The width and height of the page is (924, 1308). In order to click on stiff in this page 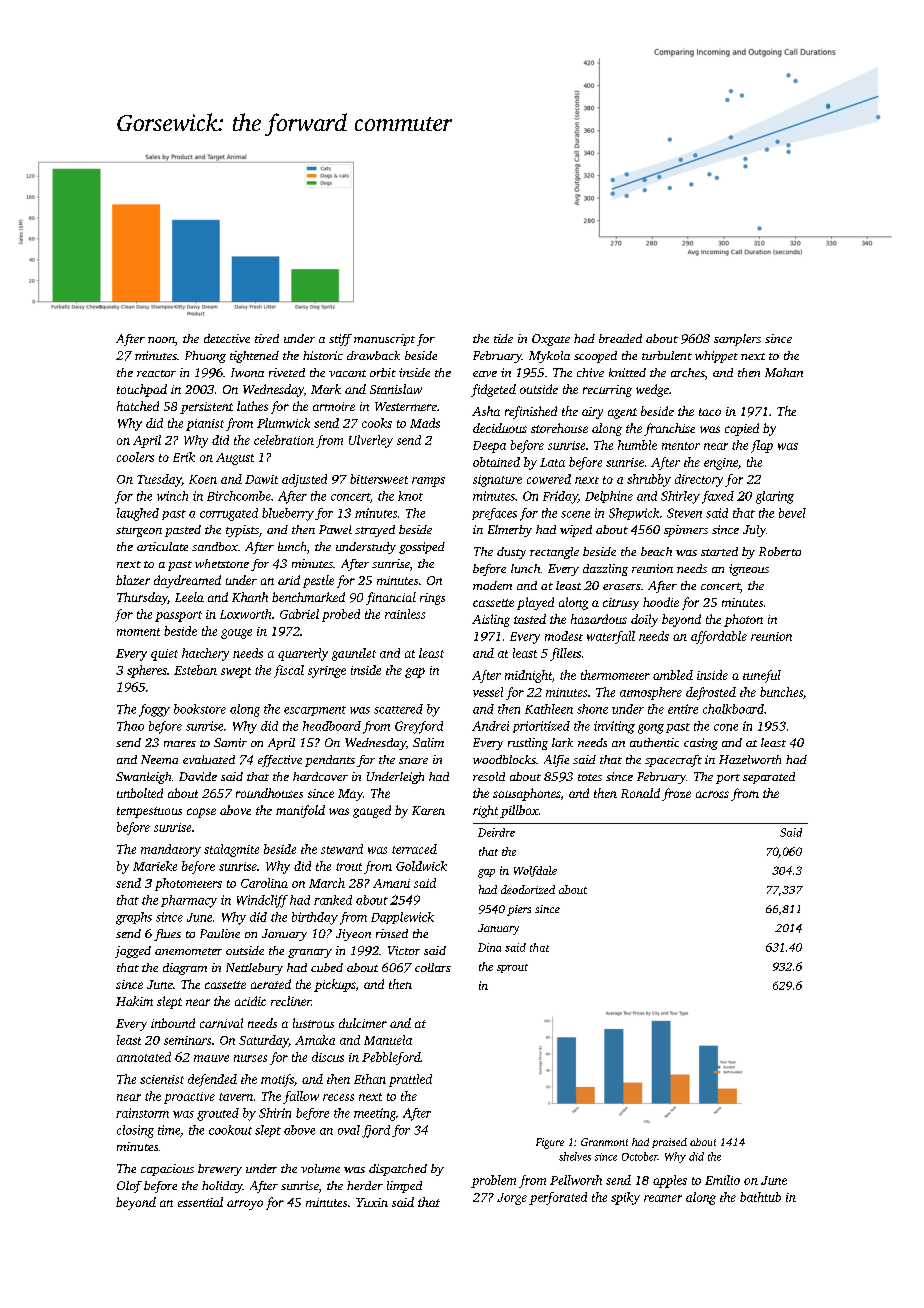, I will do `click(340, 340)`.
